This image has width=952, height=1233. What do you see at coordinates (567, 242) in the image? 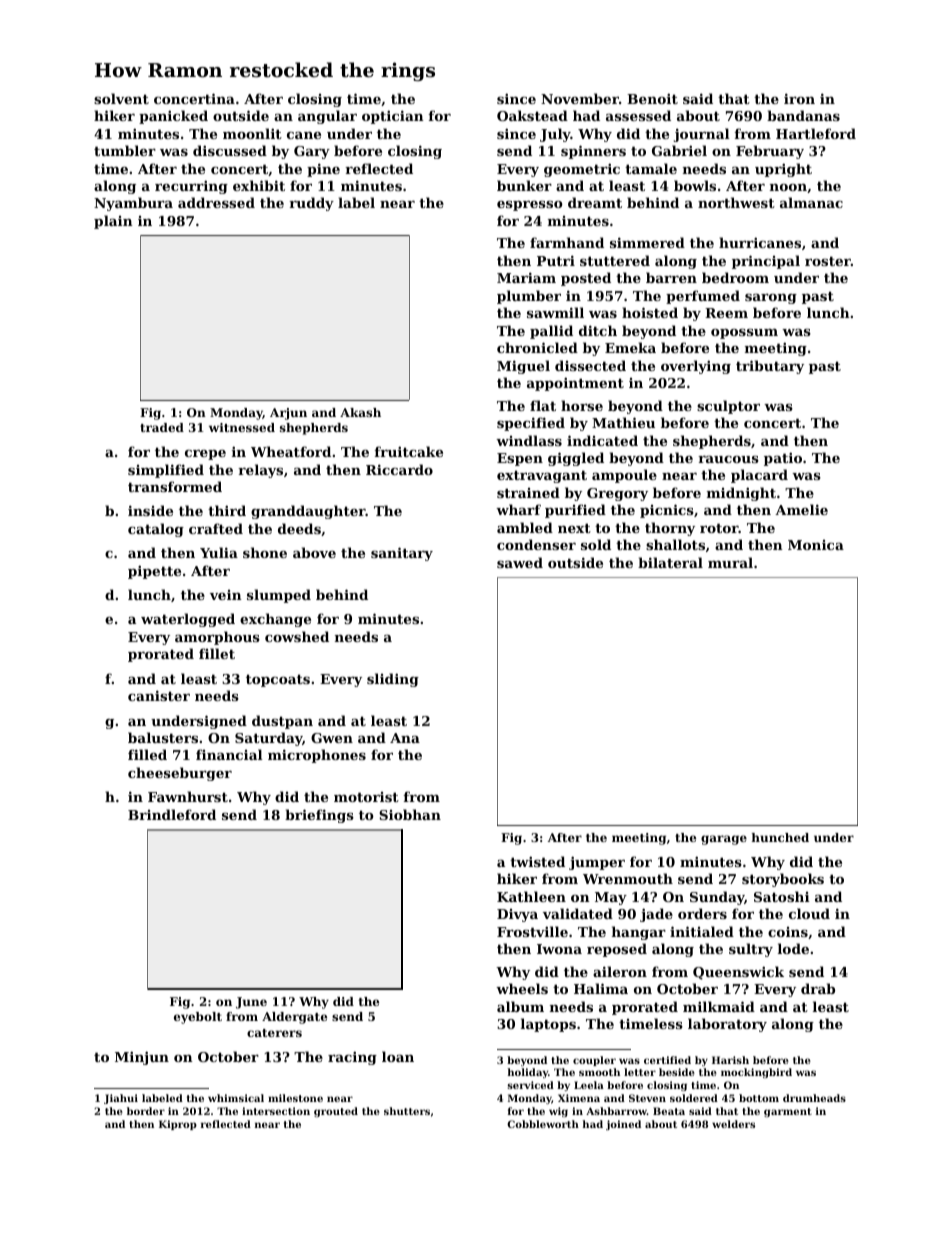
I see `farmhand` at bounding box center [567, 242].
